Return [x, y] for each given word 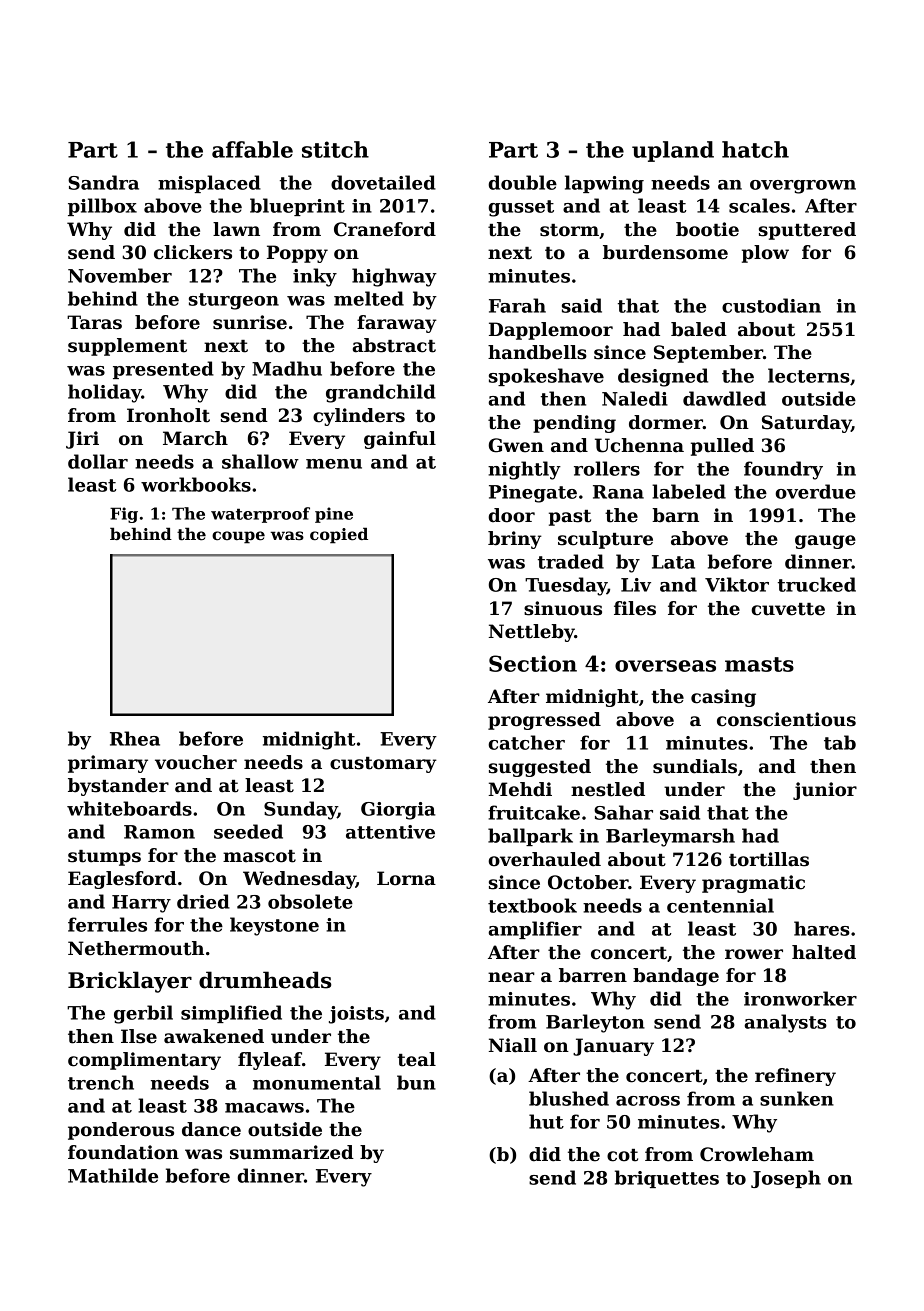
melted [369, 298]
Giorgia [398, 811]
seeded [248, 831]
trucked [817, 584]
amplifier [535, 930]
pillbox [102, 207]
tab [840, 742]
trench [101, 1082]
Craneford [385, 229]
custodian [771, 305]
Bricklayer [130, 982]
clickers [193, 252]
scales [759, 205]
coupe [238, 537]
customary [383, 765]
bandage [676, 977]
